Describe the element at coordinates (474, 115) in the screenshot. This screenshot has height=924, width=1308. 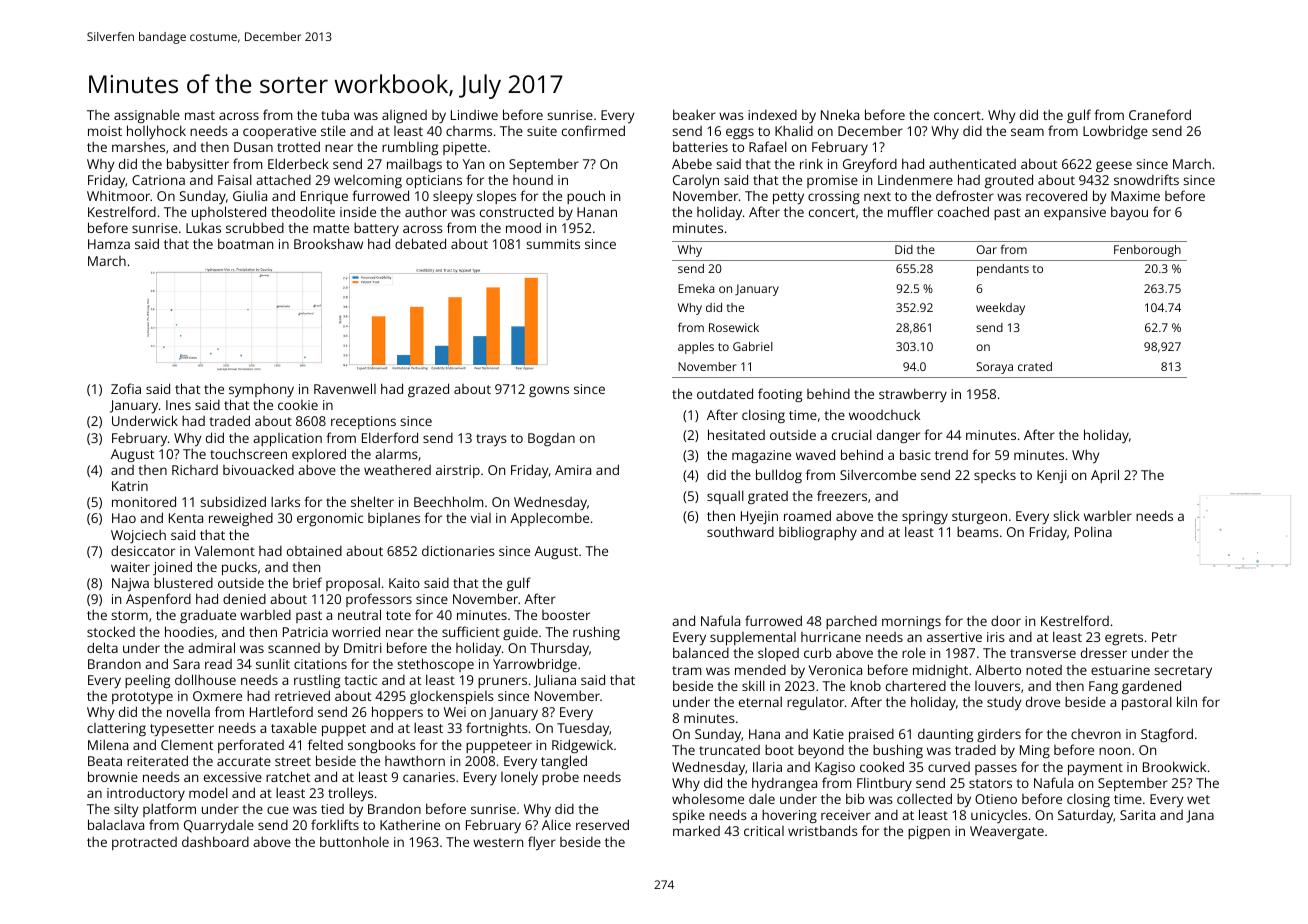
I see `Lindiwe` at that location.
